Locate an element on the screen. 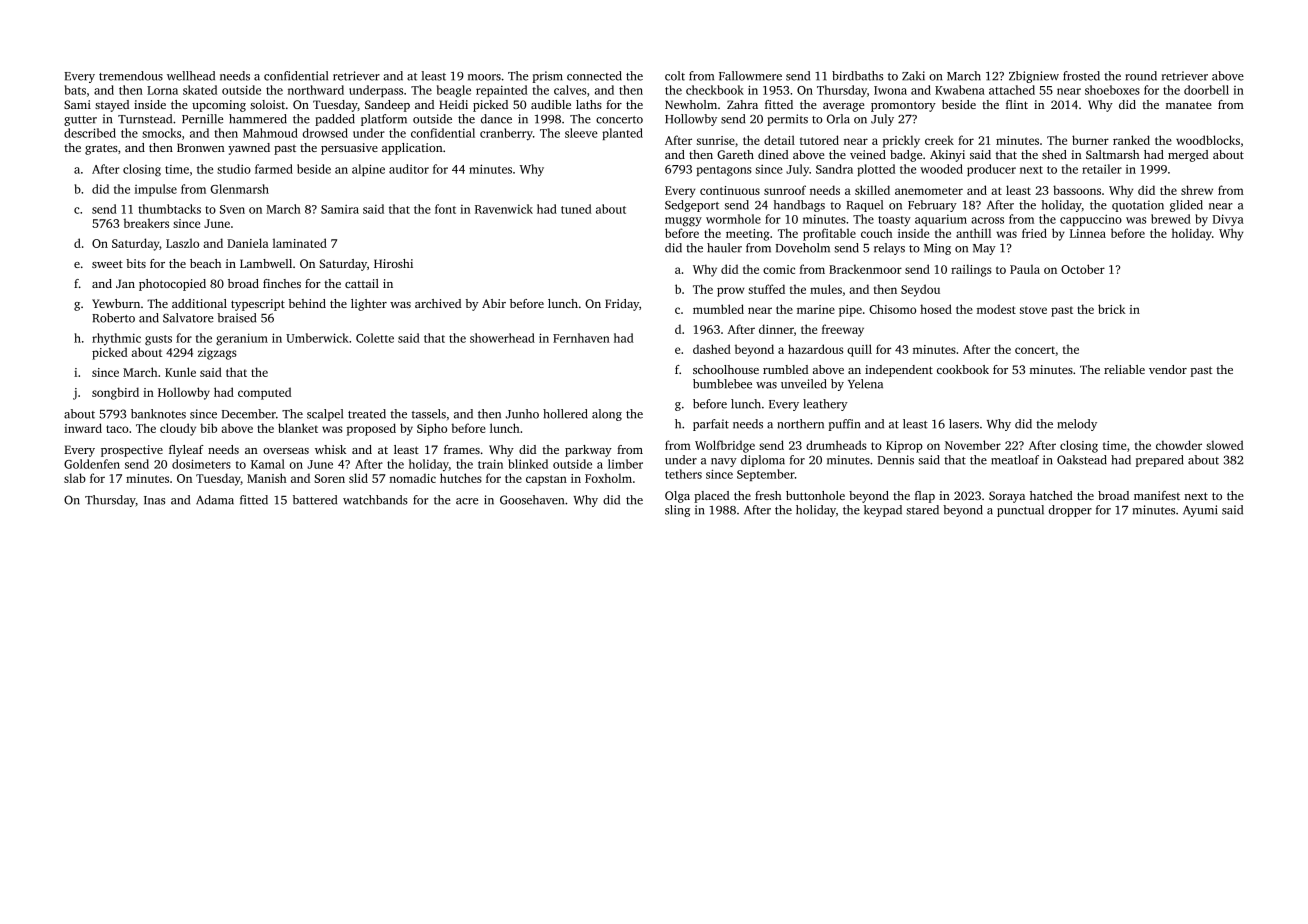  shrew is located at coordinates (1197, 190).
